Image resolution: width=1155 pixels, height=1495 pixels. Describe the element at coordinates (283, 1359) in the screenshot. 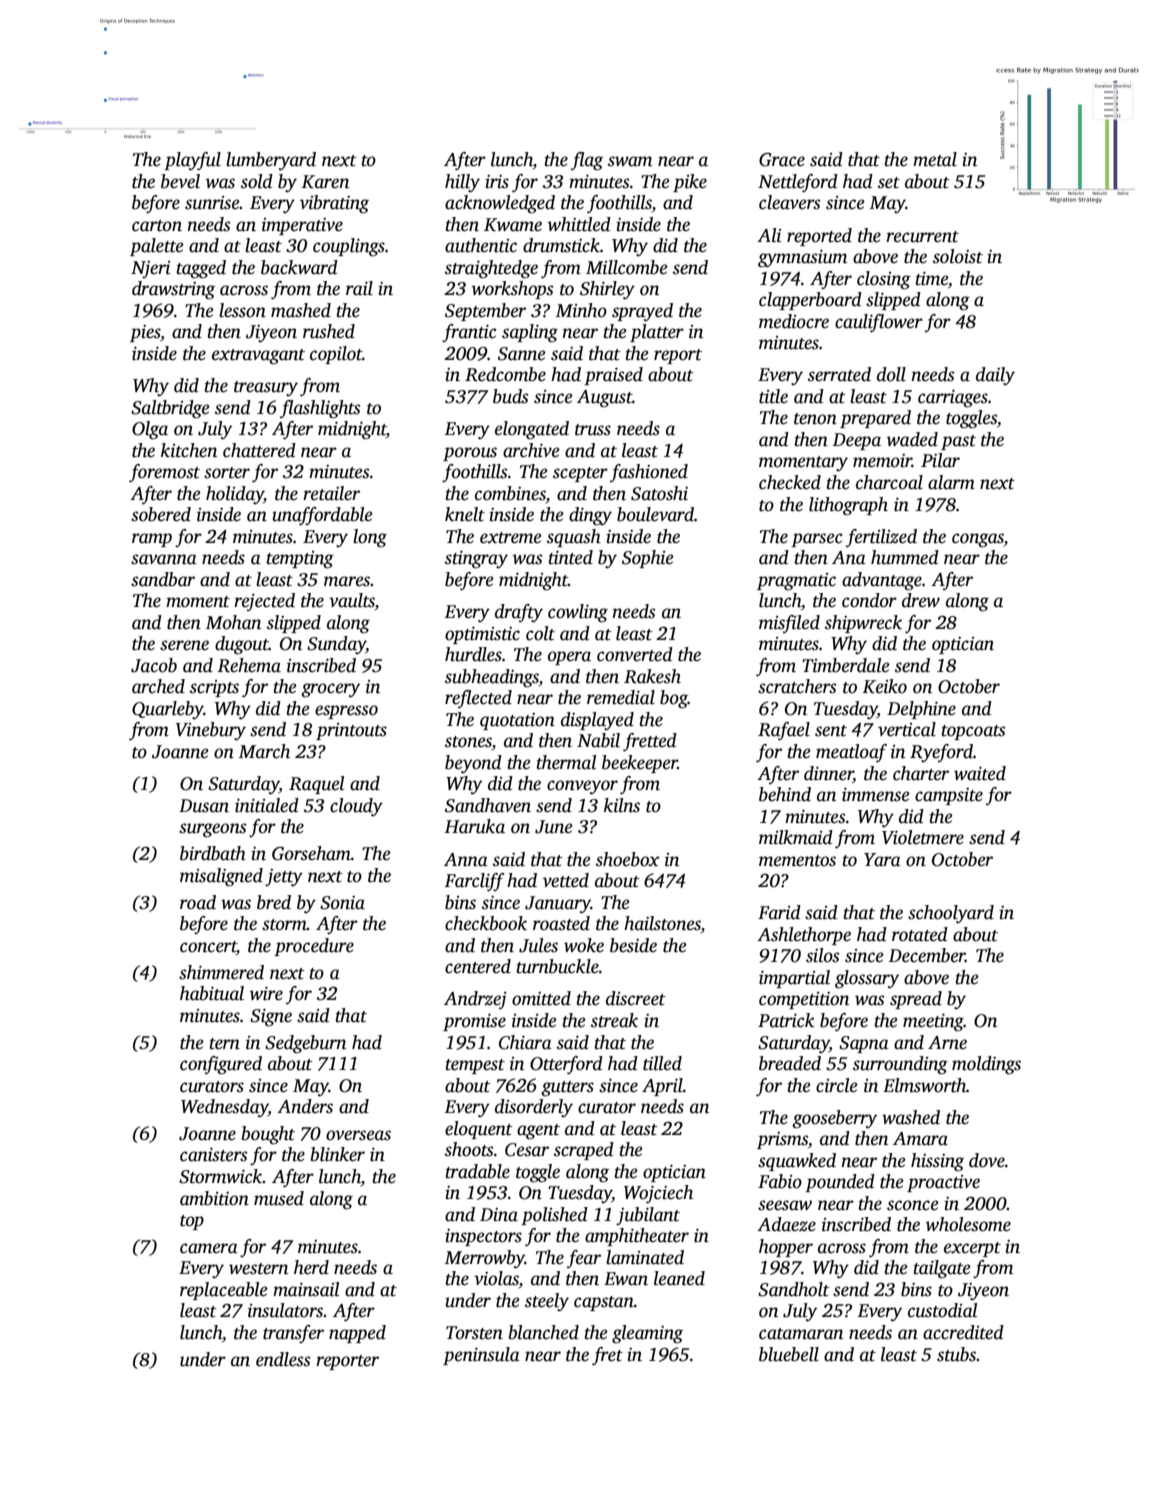

I see `endless` at that location.
